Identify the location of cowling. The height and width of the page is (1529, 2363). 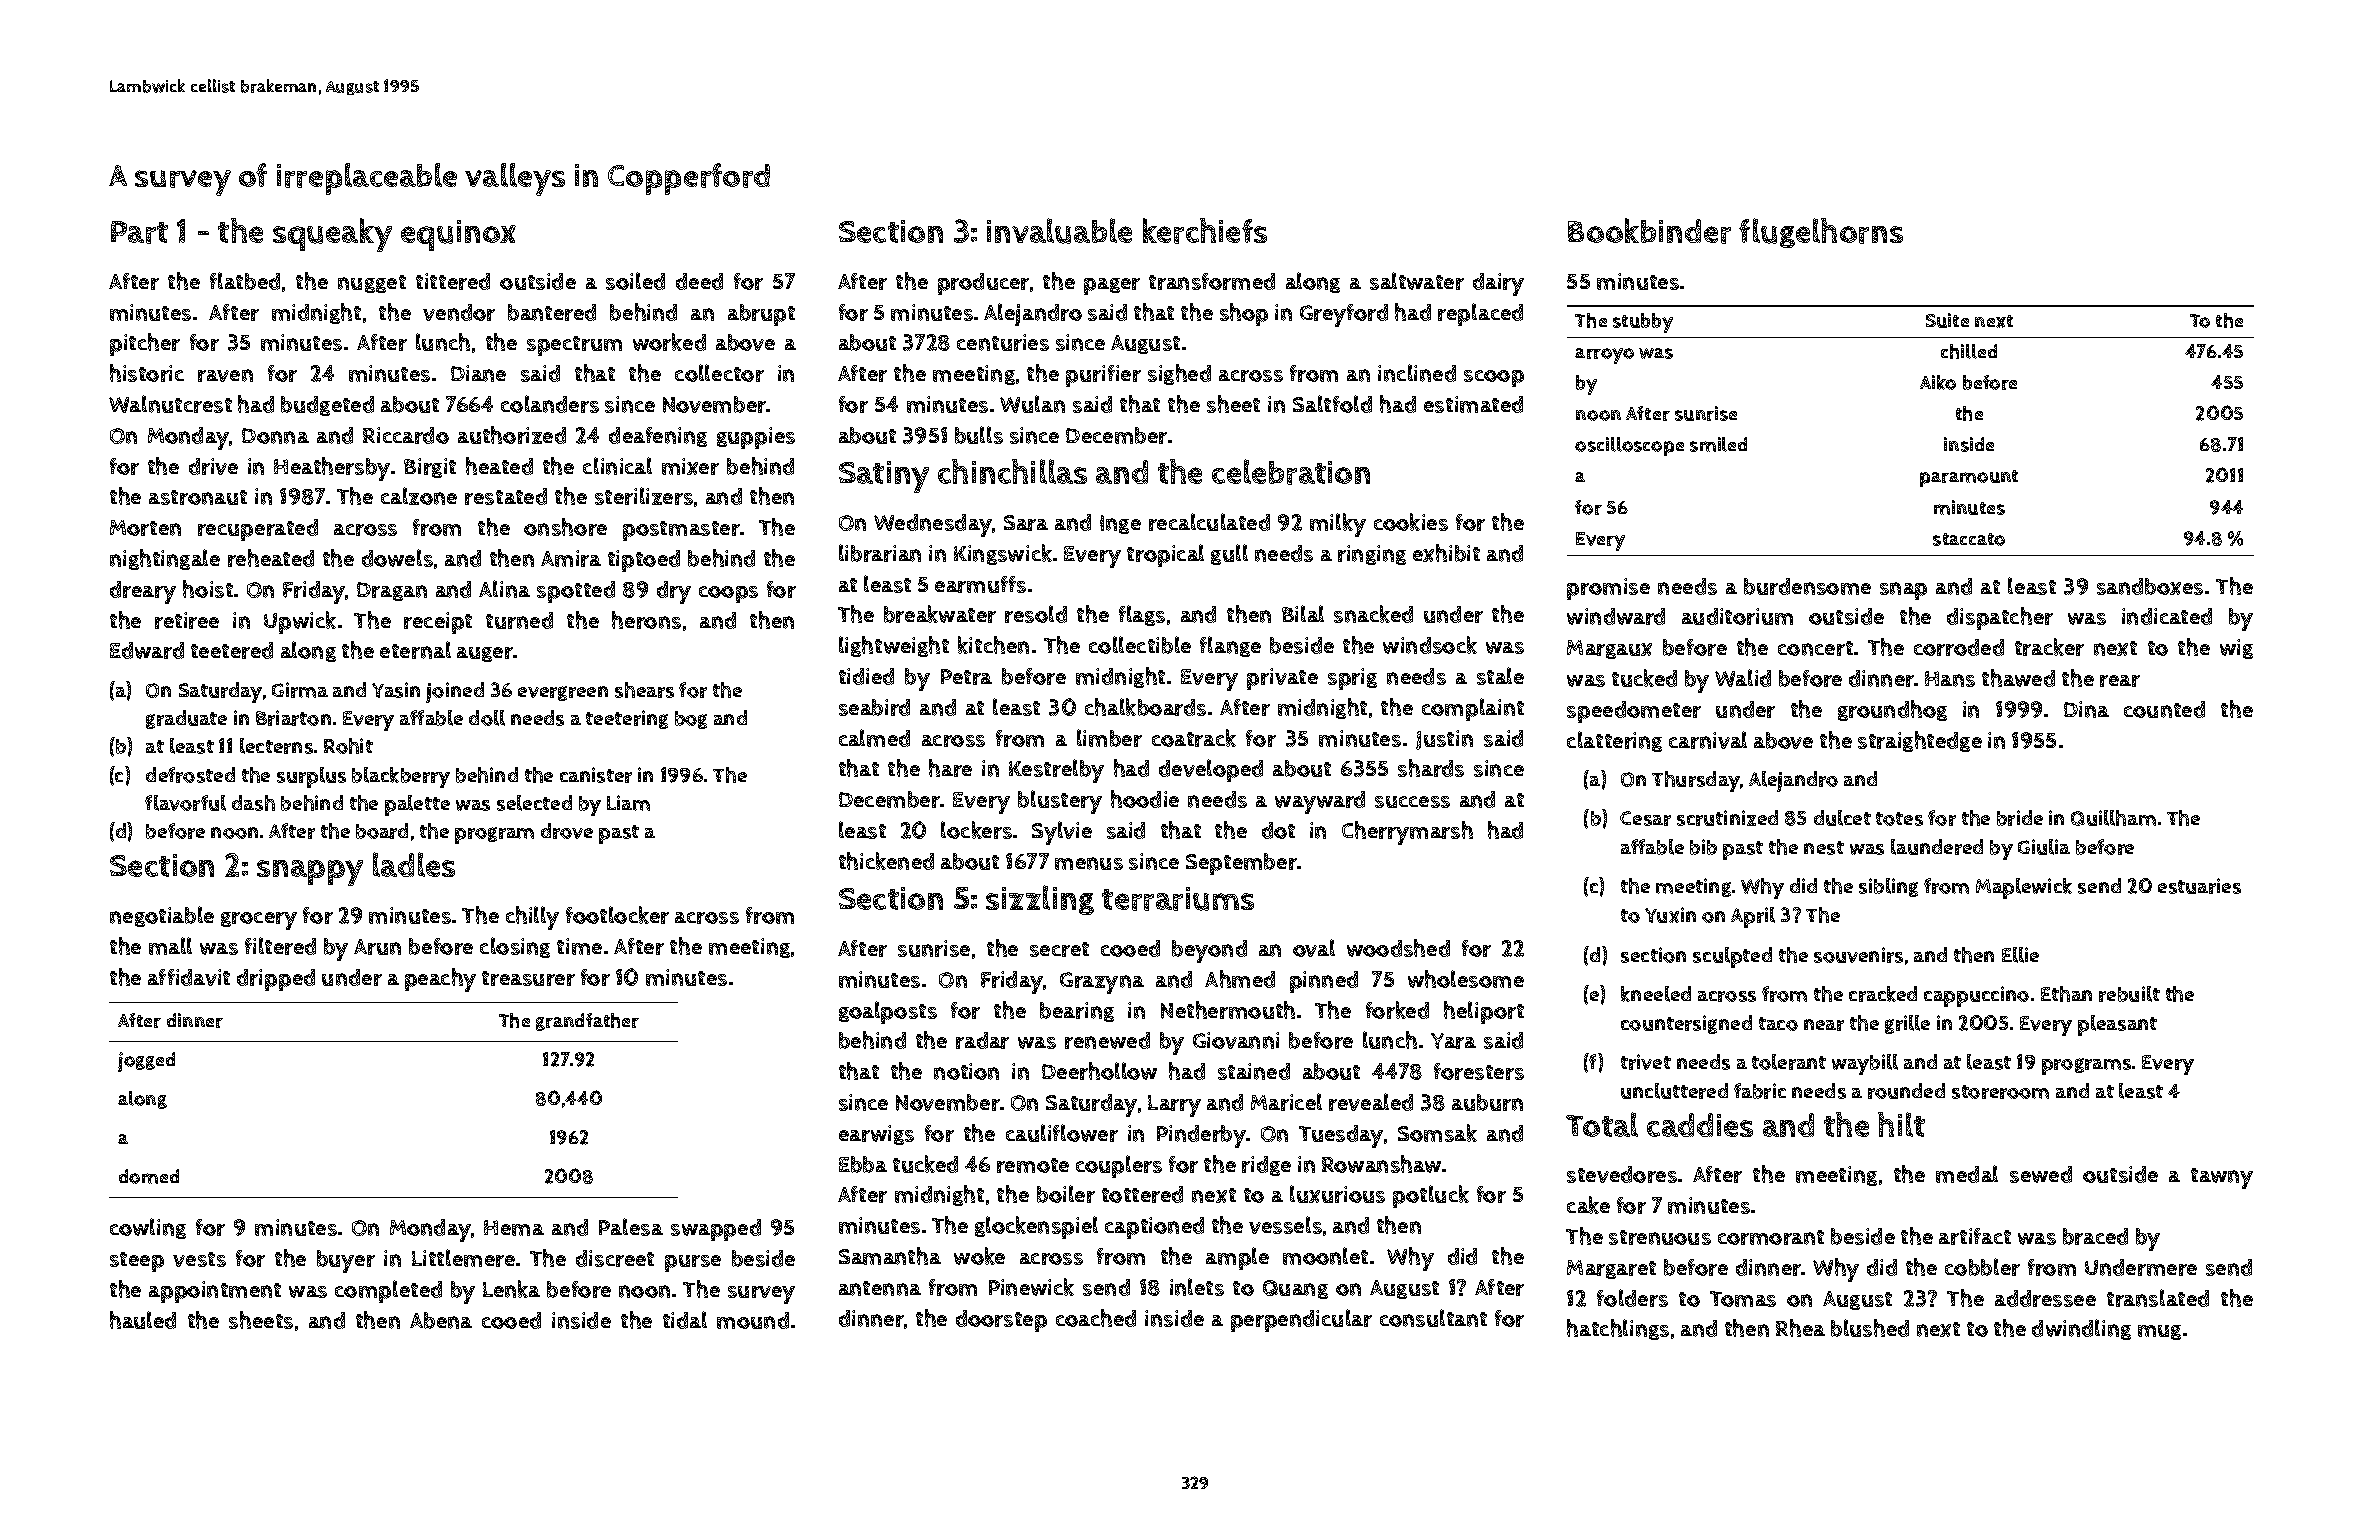
(148, 1228).
